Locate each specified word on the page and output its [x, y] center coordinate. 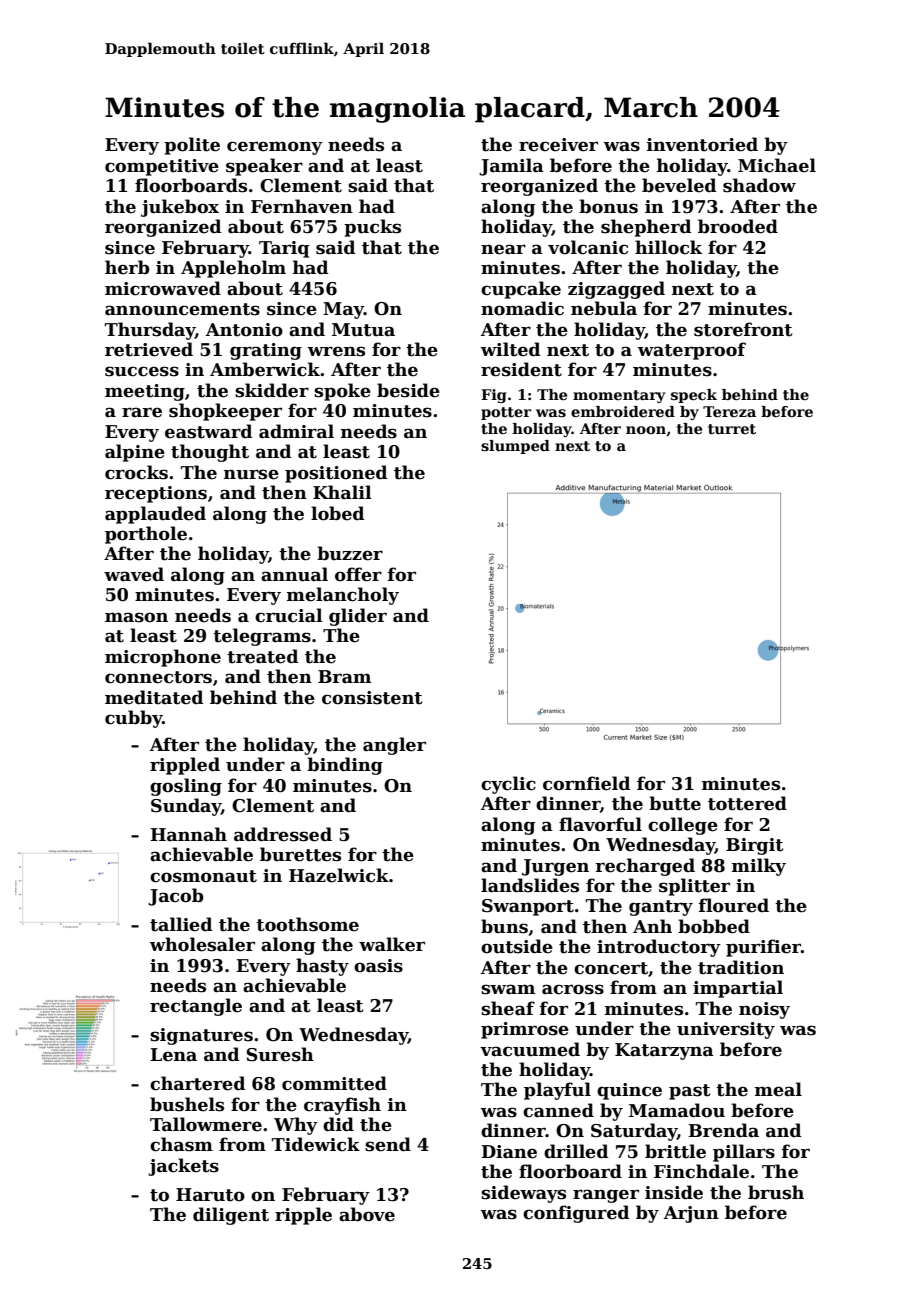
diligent [231, 1216]
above [367, 1214]
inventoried [702, 144]
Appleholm [233, 269]
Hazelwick [339, 875]
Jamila [511, 167]
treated [262, 656]
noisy [764, 1010]
